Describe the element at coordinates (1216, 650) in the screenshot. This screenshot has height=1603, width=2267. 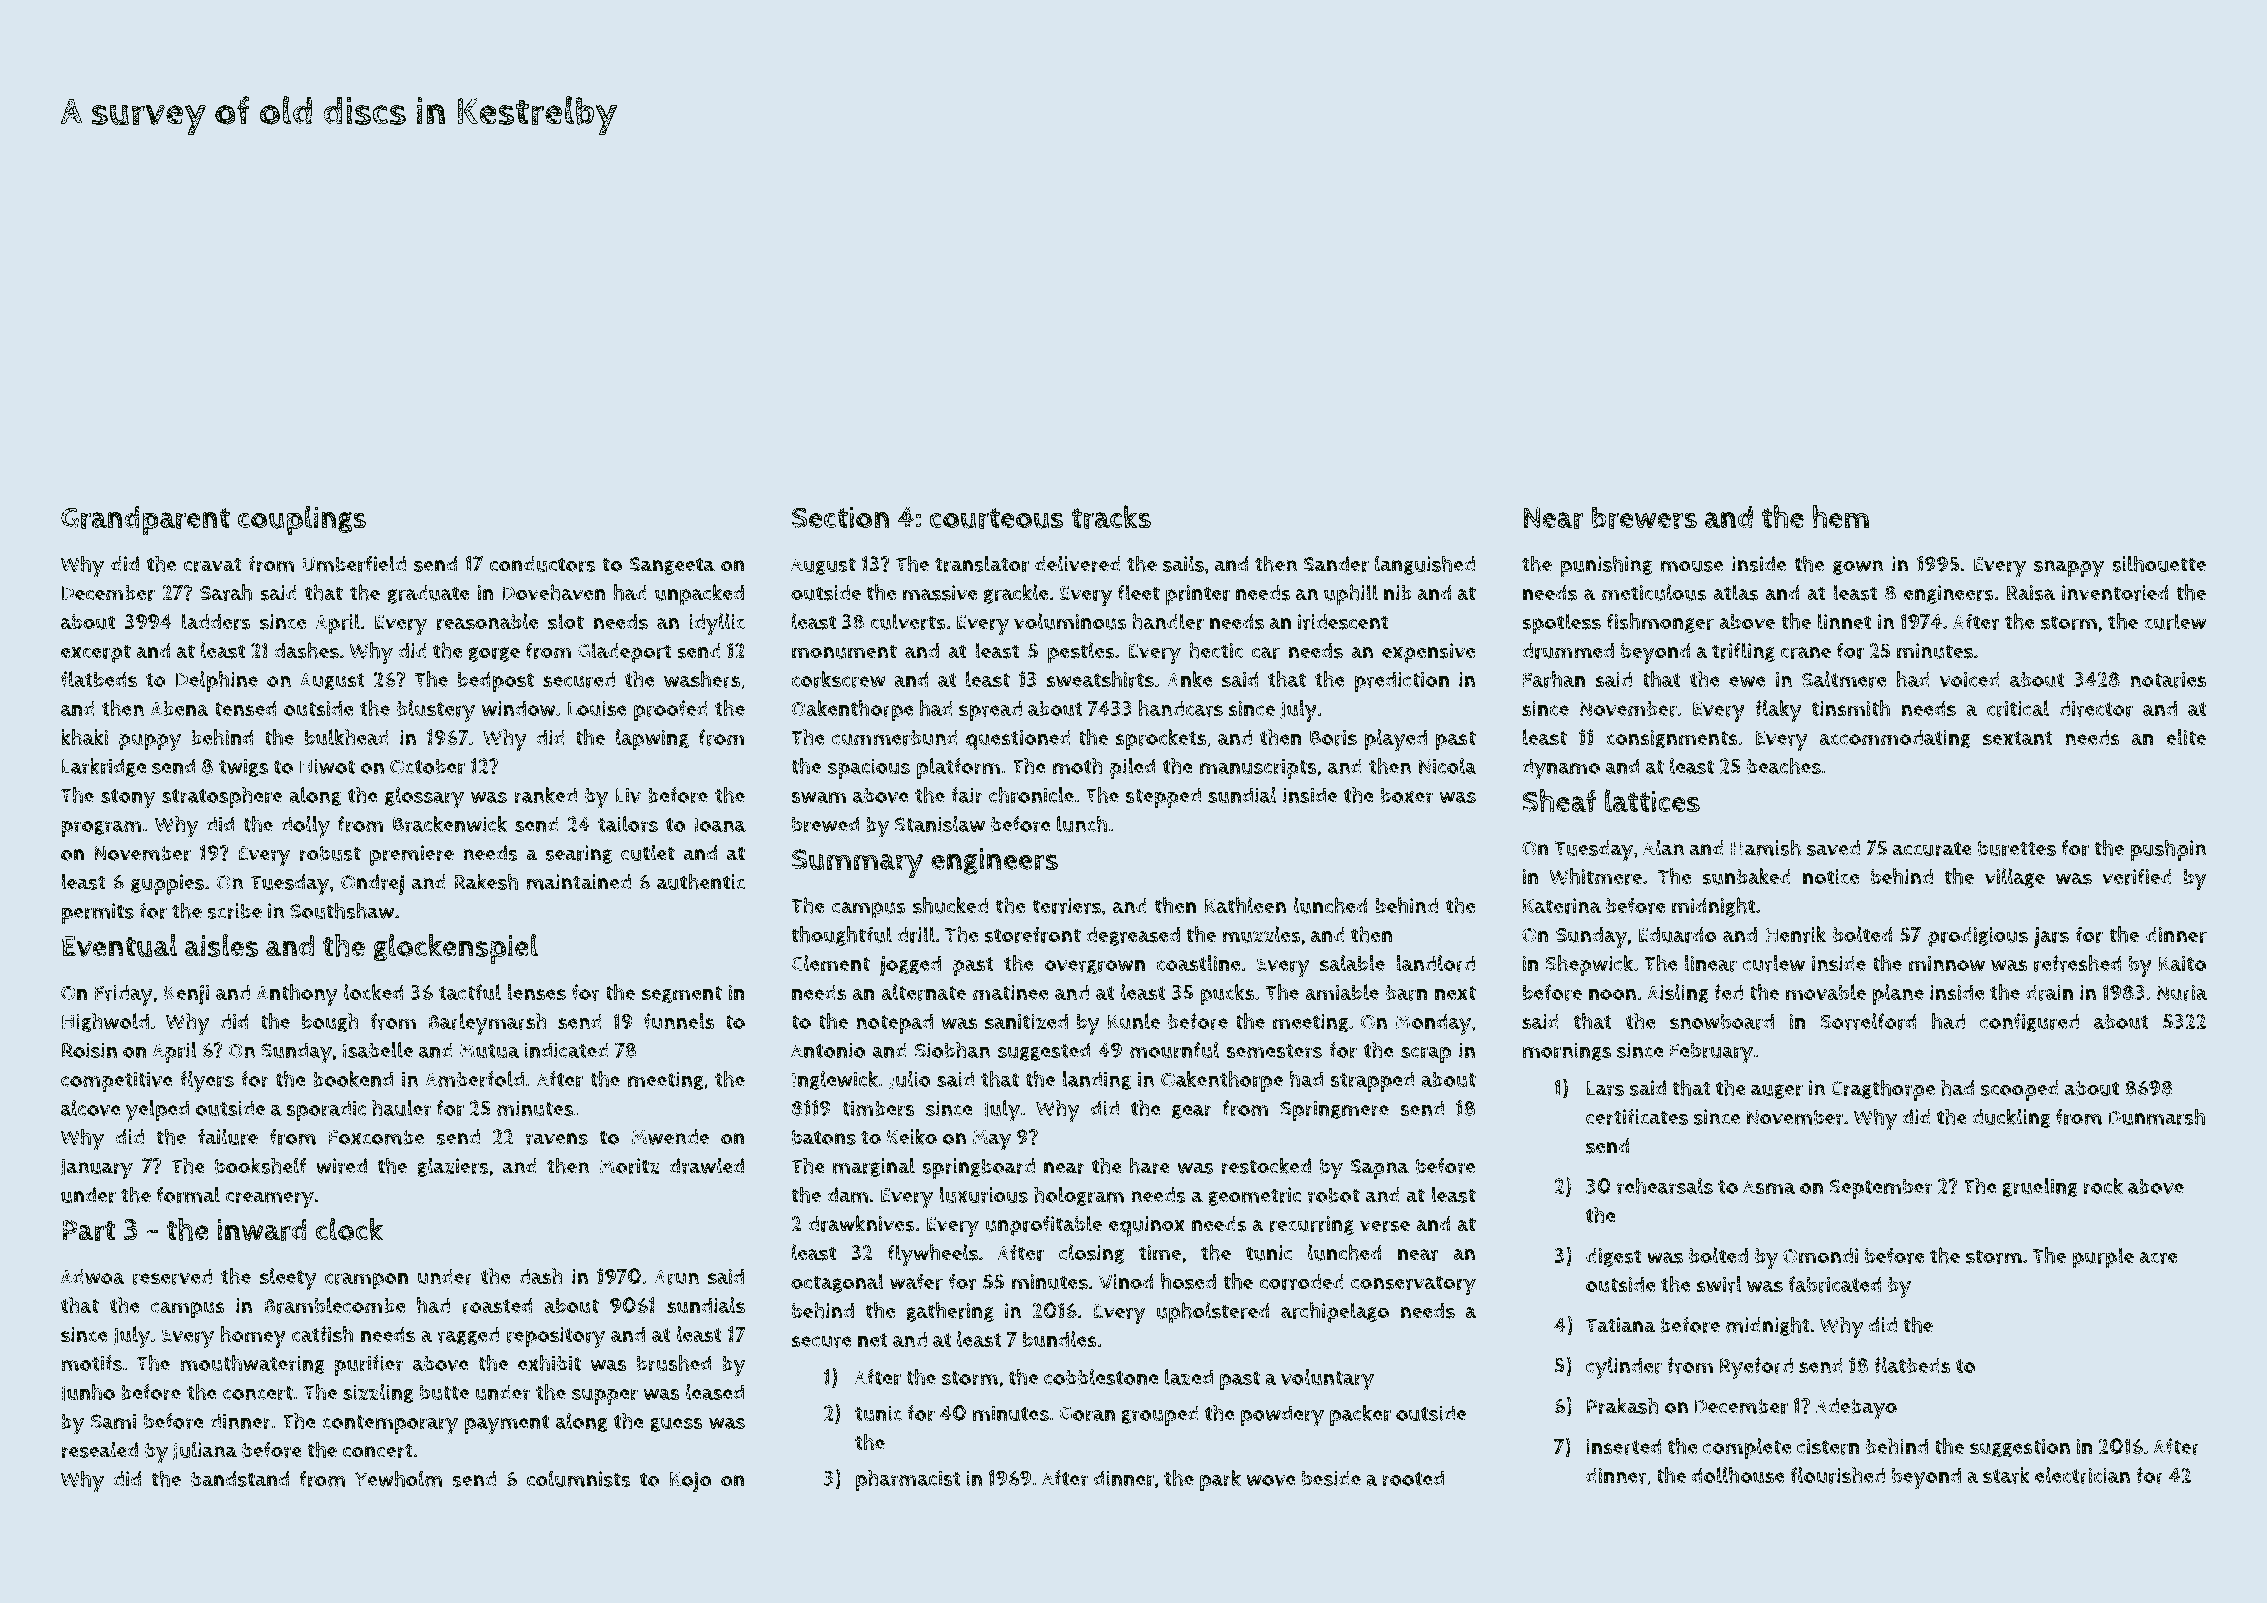
I see `hectic` at that location.
